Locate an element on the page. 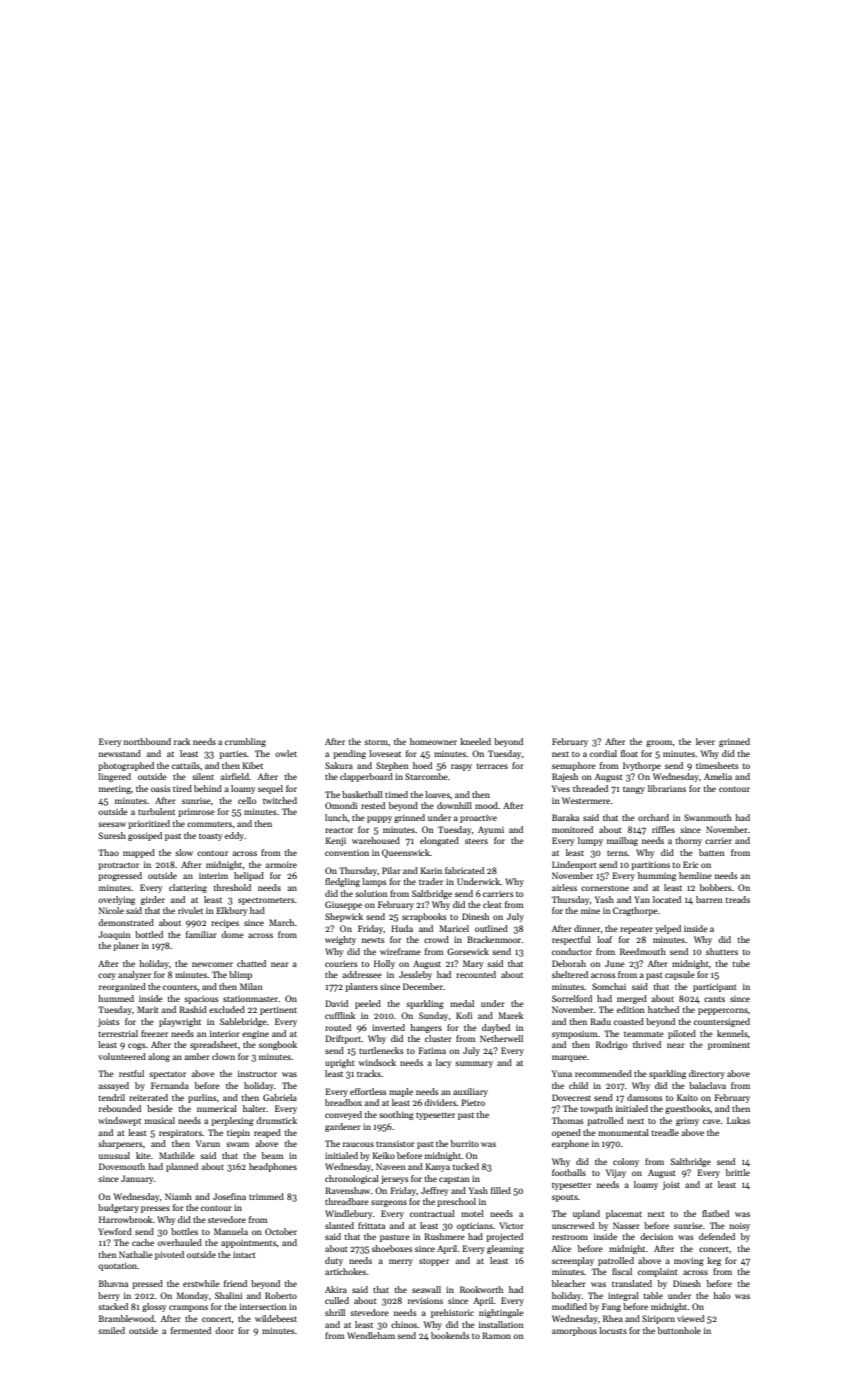 This document has width=849, height=1400. groom is located at coordinates (659, 743).
